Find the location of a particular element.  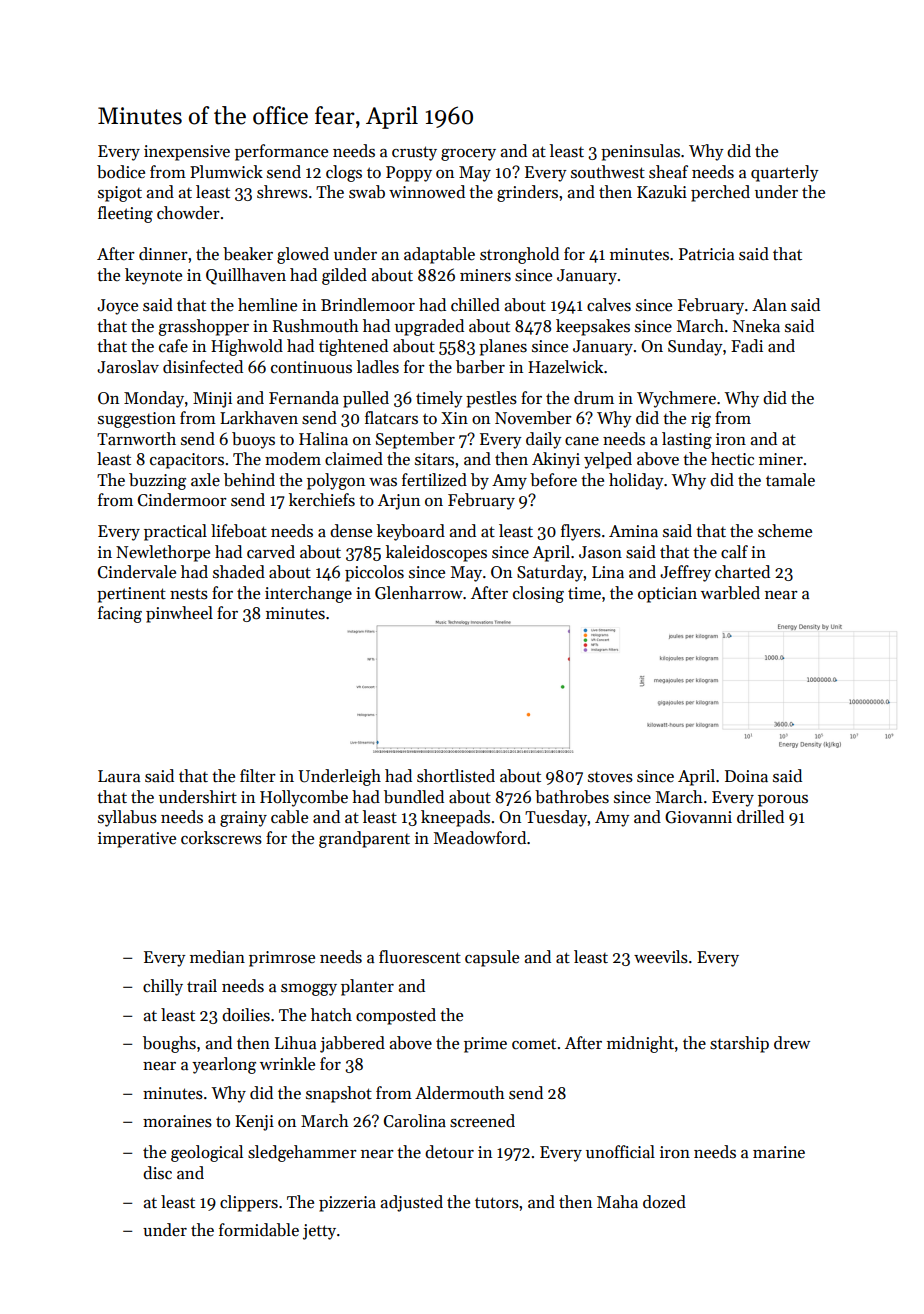

porous is located at coordinates (783, 801).
